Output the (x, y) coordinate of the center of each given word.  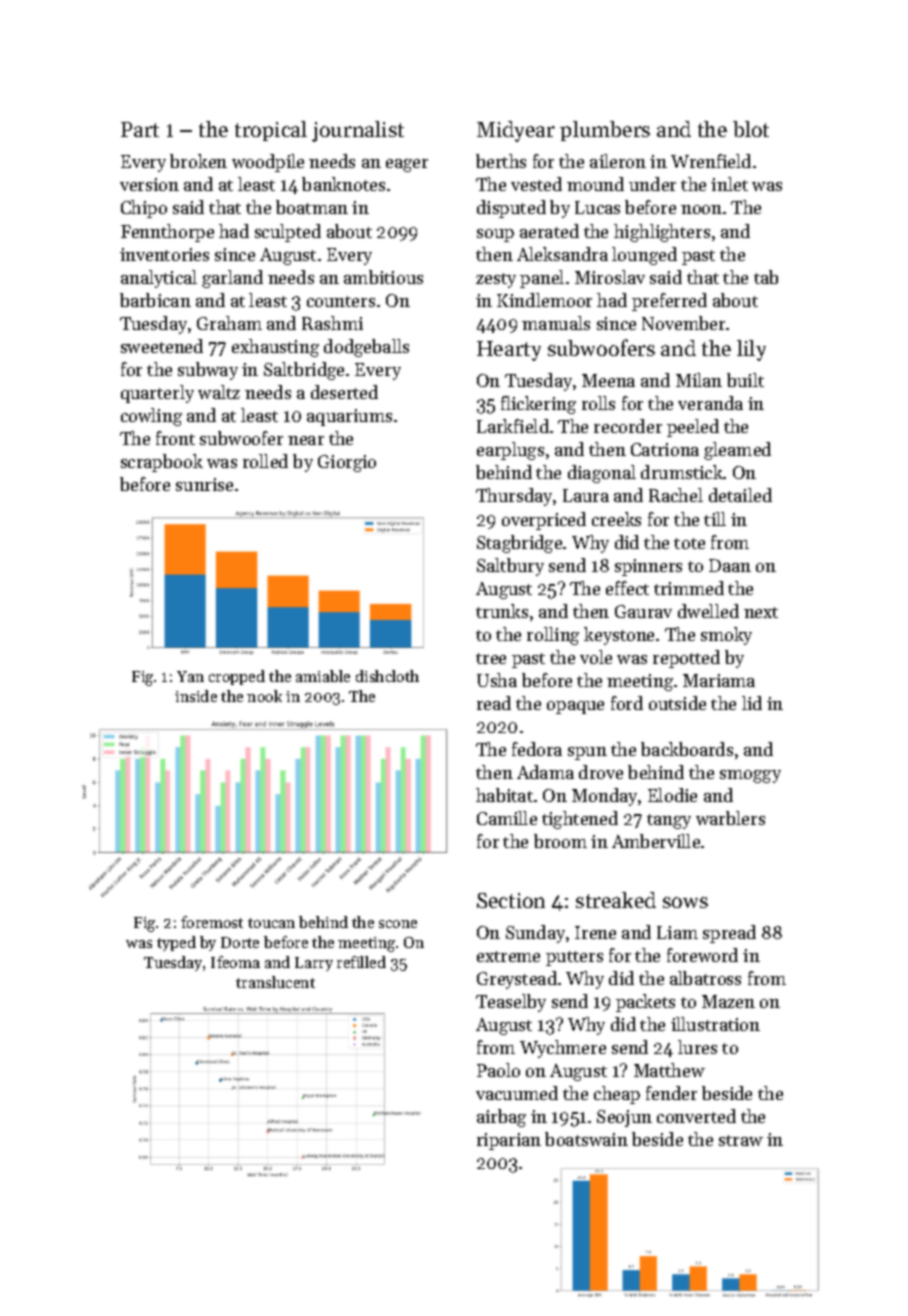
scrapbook (162, 463)
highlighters (662, 233)
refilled (361, 962)
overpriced (544, 521)
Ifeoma (235, 962)
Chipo (144, 209)
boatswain (586, 1139)
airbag (501, 1118)
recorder (628, 426)
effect (627, 588)
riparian (509, 1141)
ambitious (383, 277)
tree (491, 658)
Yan (190, 676)
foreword (702, 955)
